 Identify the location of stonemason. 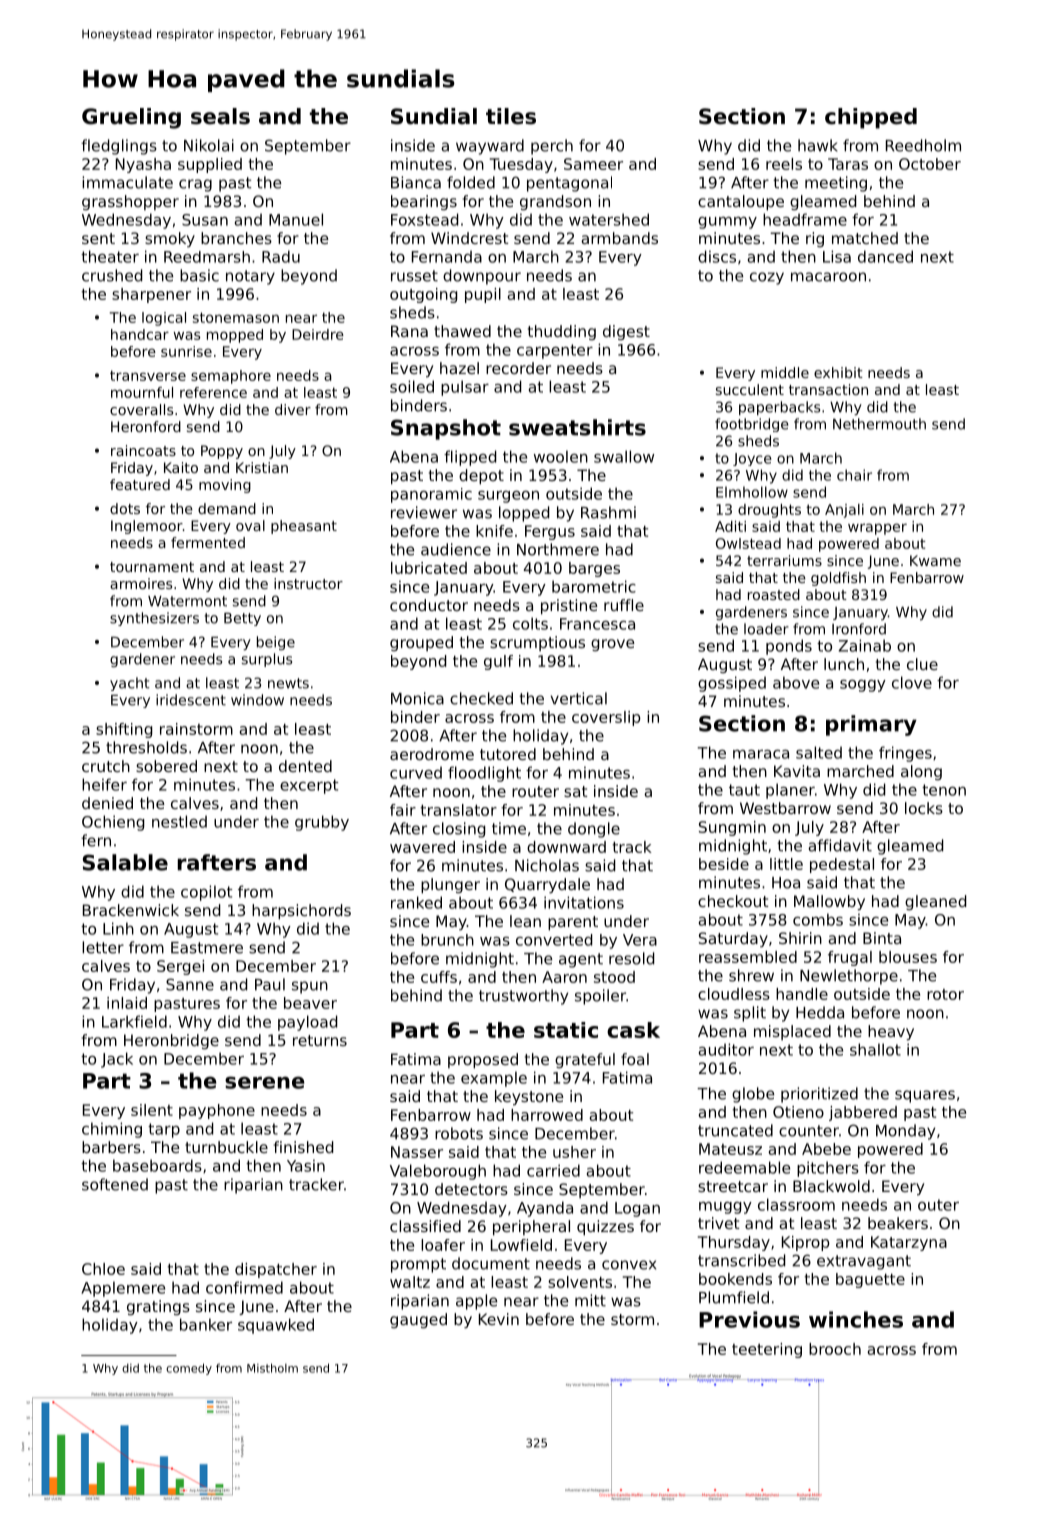
(236, 317).
